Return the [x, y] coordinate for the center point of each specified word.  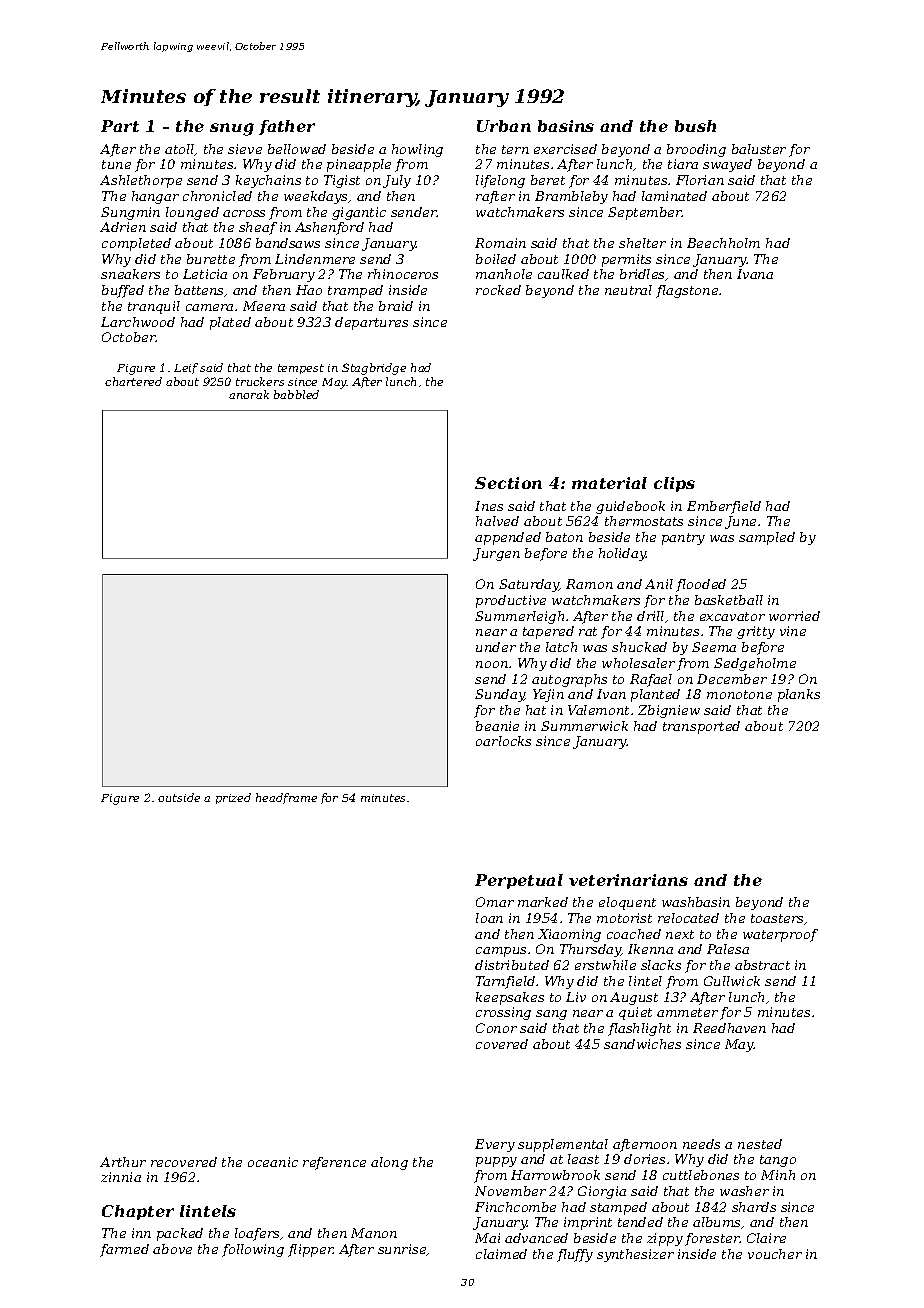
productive [511, 601]
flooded [701, 585]
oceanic [273, 1162]
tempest [301, 369]
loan [489, 918]
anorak [249, 394]
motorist [624, 918]
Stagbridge [374, 369]
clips [674, 484]
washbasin [696, 902]
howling [417, 150]
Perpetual [519, 881]
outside [179, 797]
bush [695, 126]
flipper [311, 1250]
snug [232, 129]
